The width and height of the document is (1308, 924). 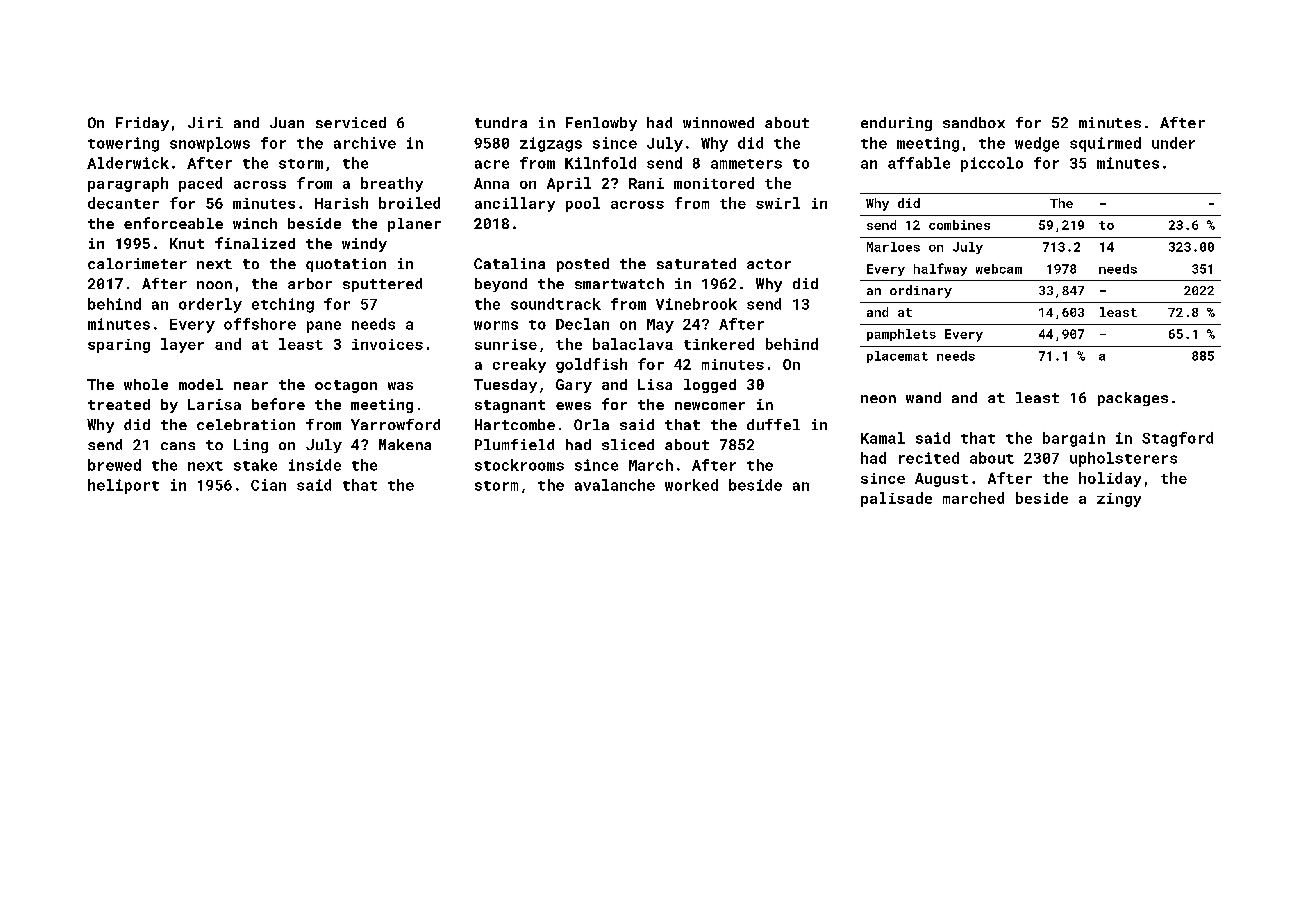 What do you see at coordinates (619, 283) in the document?
I see `smartwatch` at bounding box center [619, 283].
